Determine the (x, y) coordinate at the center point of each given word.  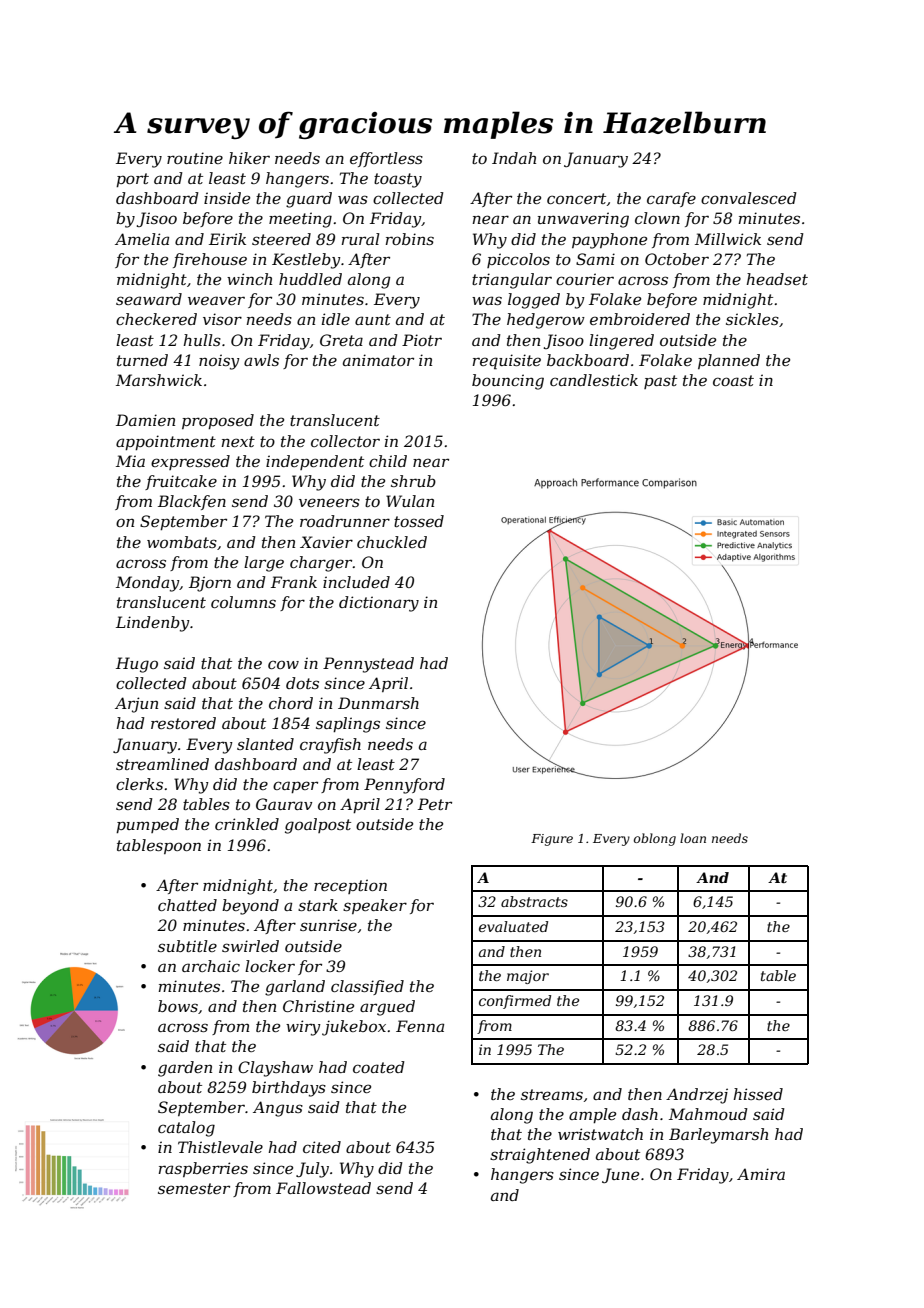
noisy (219, 362)
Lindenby (153, 624)
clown (657, 218)
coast (733, 380)
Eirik (227, 239)
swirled (250, 946)
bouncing (508, 382)
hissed (758, 1094)
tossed (419, 521)
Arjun (136, 705)
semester (194, 1188)
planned (729, 361)
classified (367, 987)
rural (361, 239)
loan (693, 838)
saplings (348, 725)
